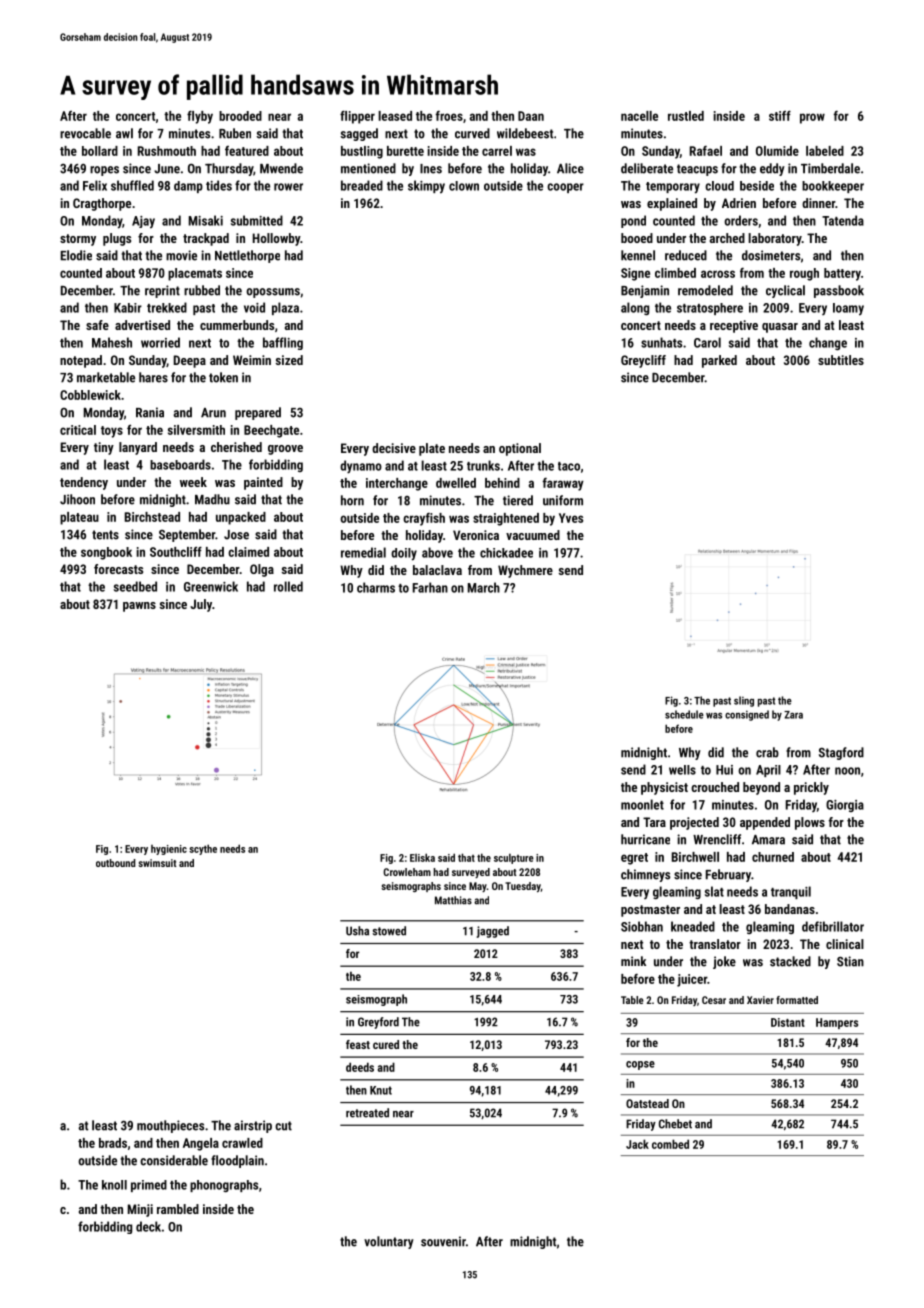  What do you see at coordinates (105, 535) in the screenshot?
I see `tents` at bounding box center [105, 535].
